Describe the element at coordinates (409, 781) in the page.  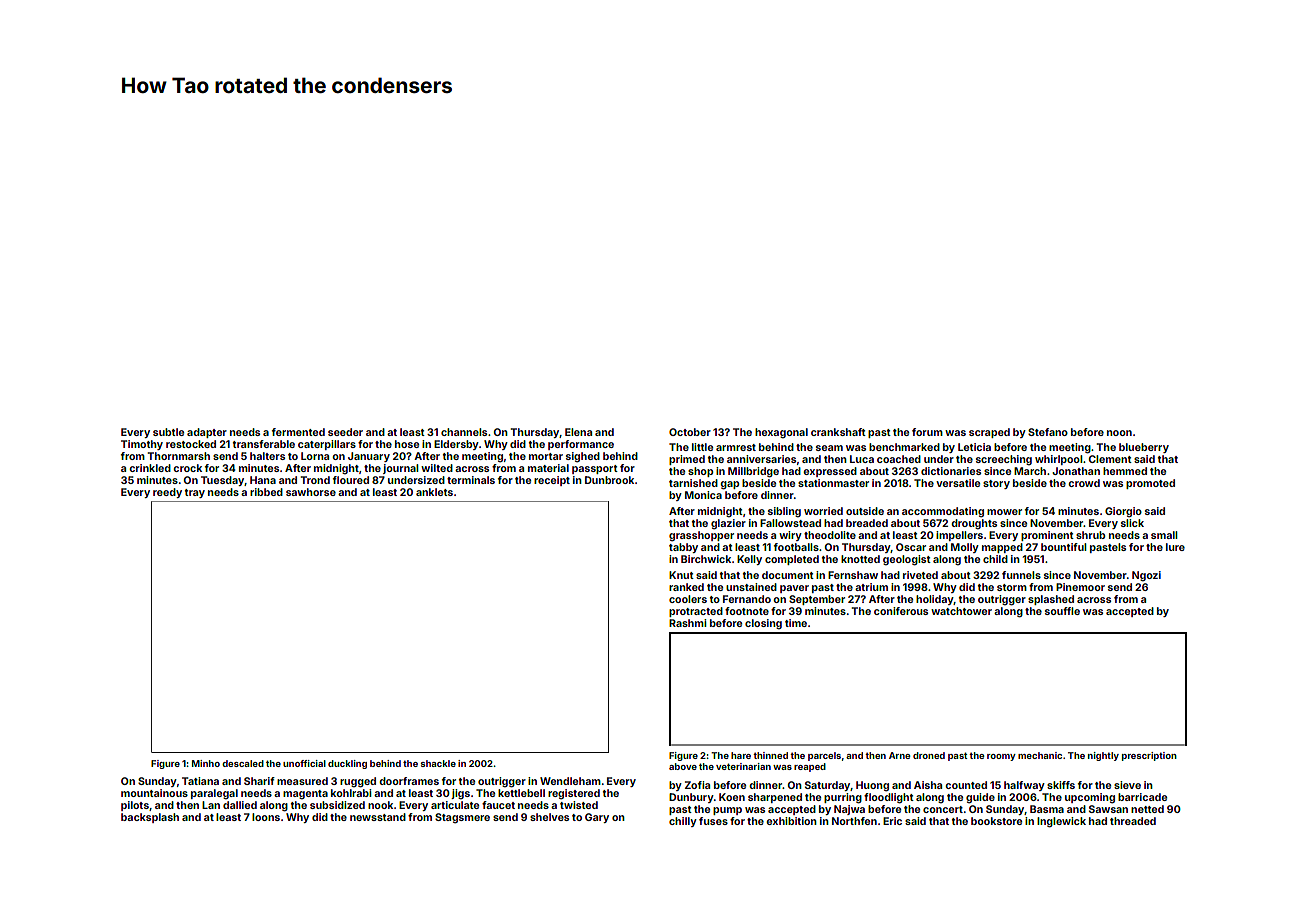
I see `doorframes` at that location.
